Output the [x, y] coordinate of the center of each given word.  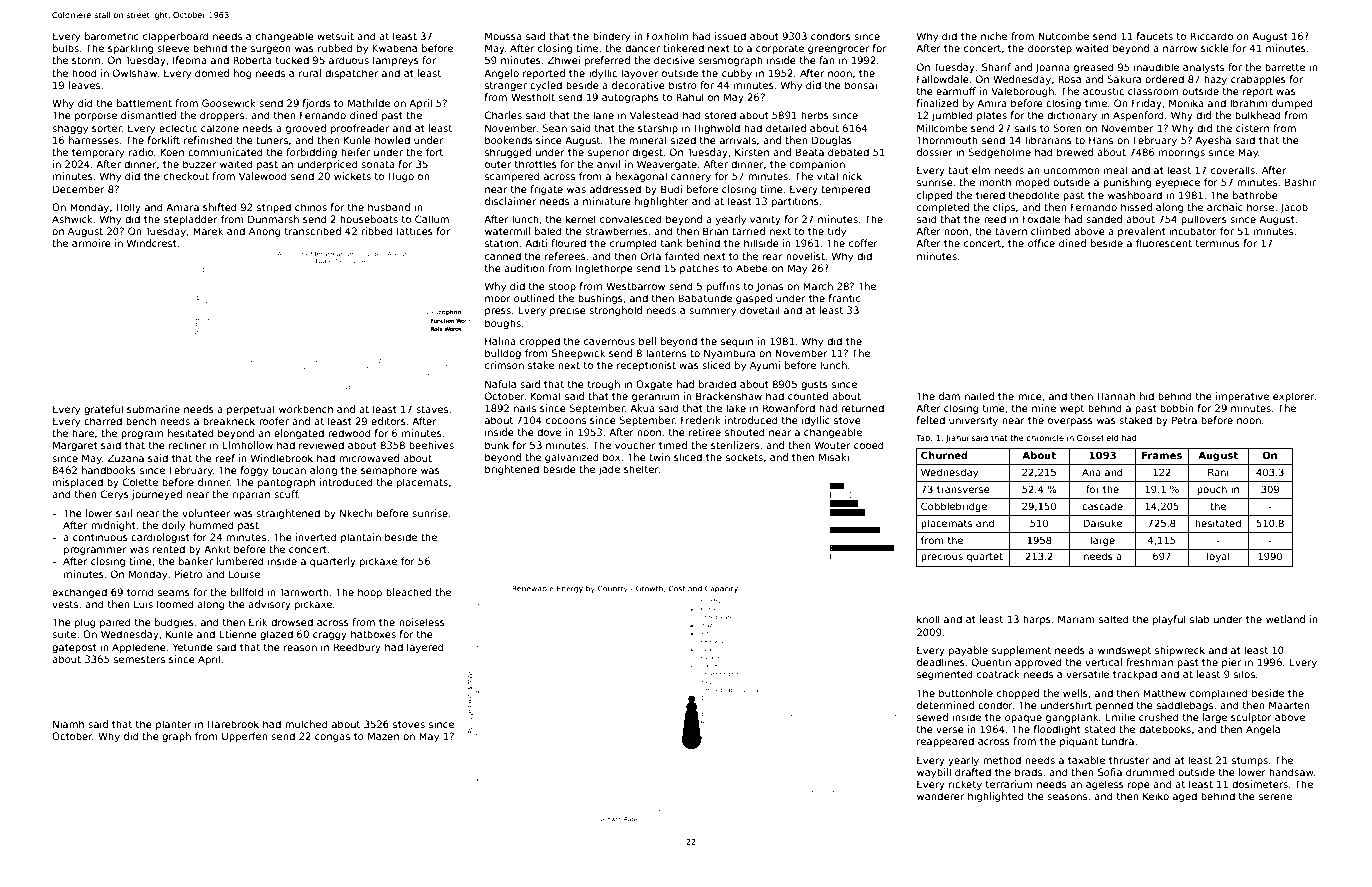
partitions [795, 202]
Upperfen [245, 737]
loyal [1218, 557]
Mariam [1076, 619]
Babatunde [705, 298]
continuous [100, 537]
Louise [244, 574]
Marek [208, 231]
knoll [928, 619]
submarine [153, 409]
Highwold [717, 129]
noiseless [422, 622]
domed [212, 73]
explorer [1294, 397]
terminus [1217, 243]
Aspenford [1138, 116]
